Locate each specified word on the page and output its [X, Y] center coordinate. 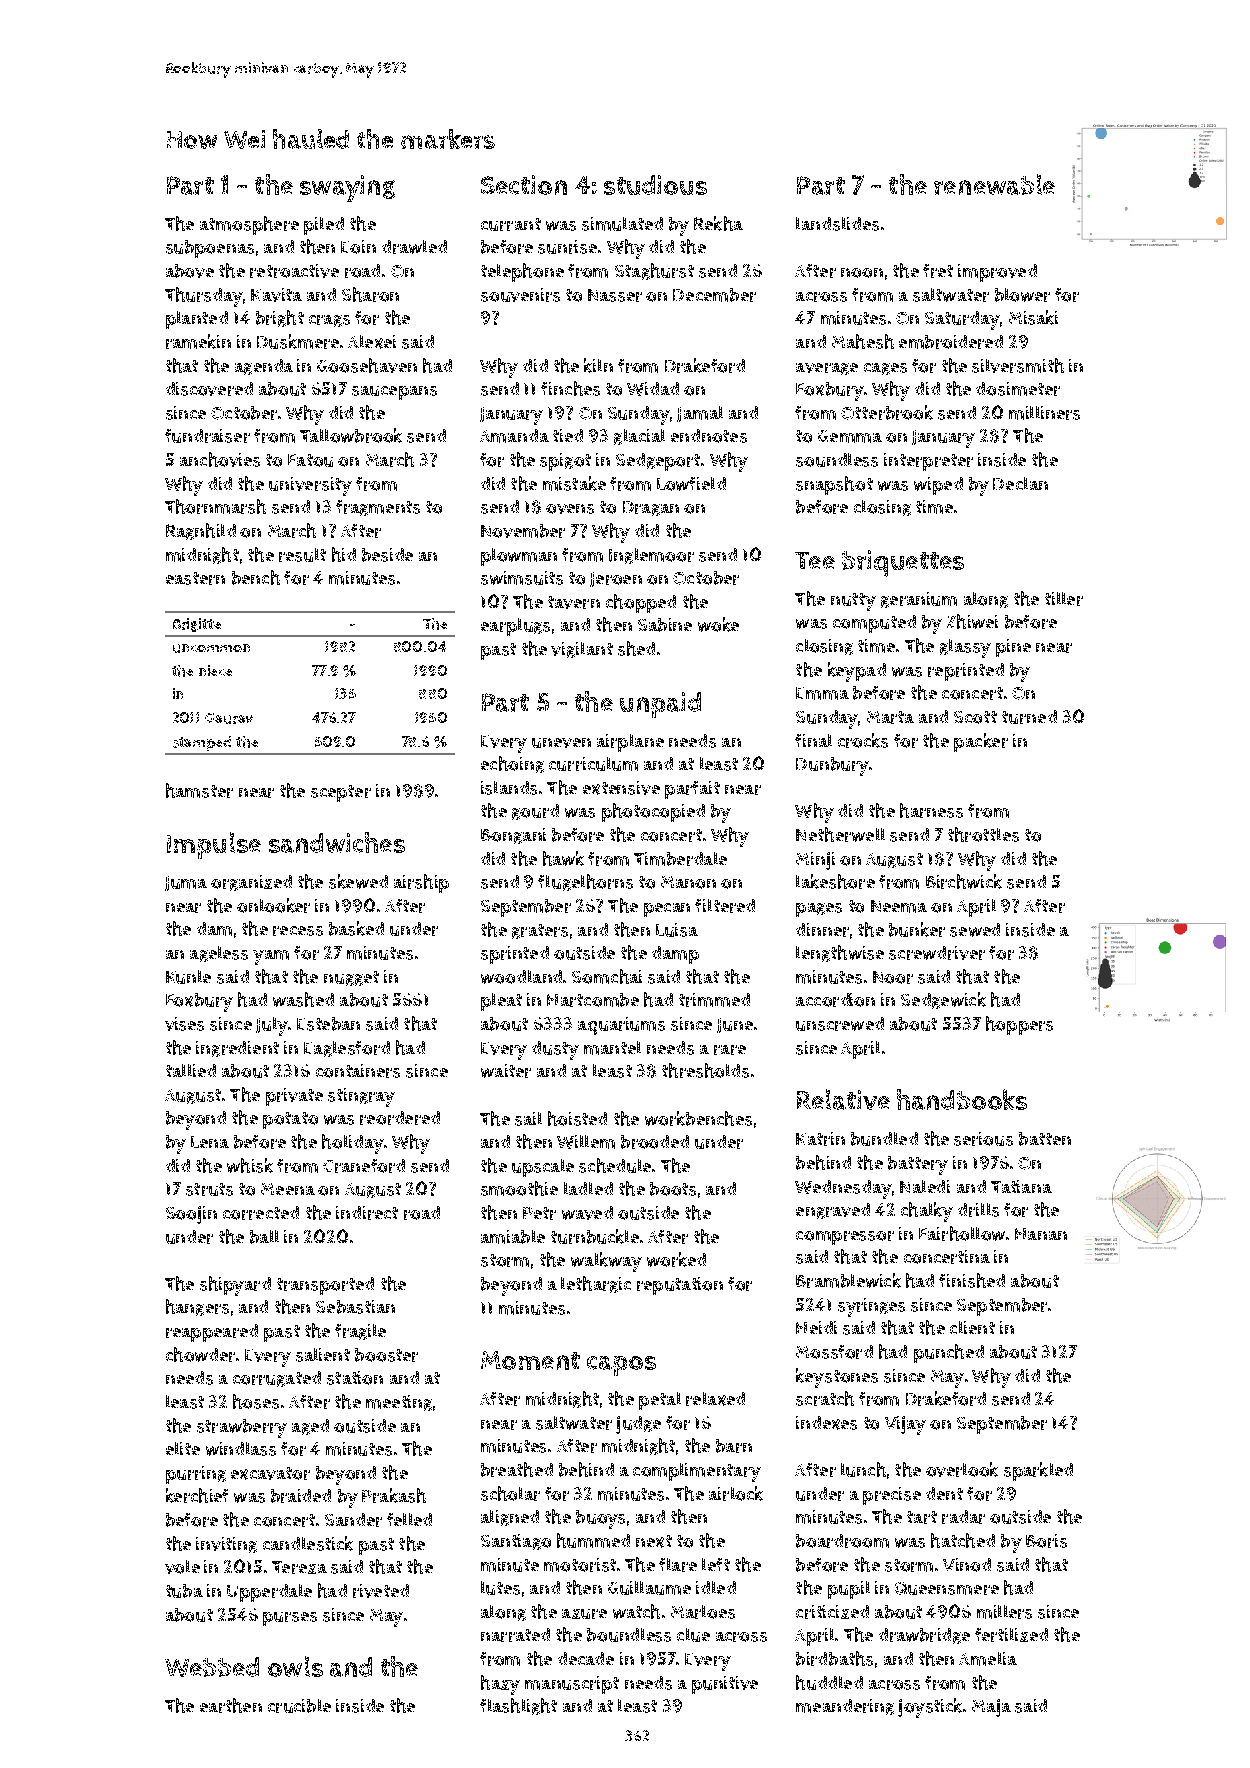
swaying [347, 188]
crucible [299, 1706]
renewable [994, 184]
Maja [991, 1708]
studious [655, 185]
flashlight [518, 1706]
